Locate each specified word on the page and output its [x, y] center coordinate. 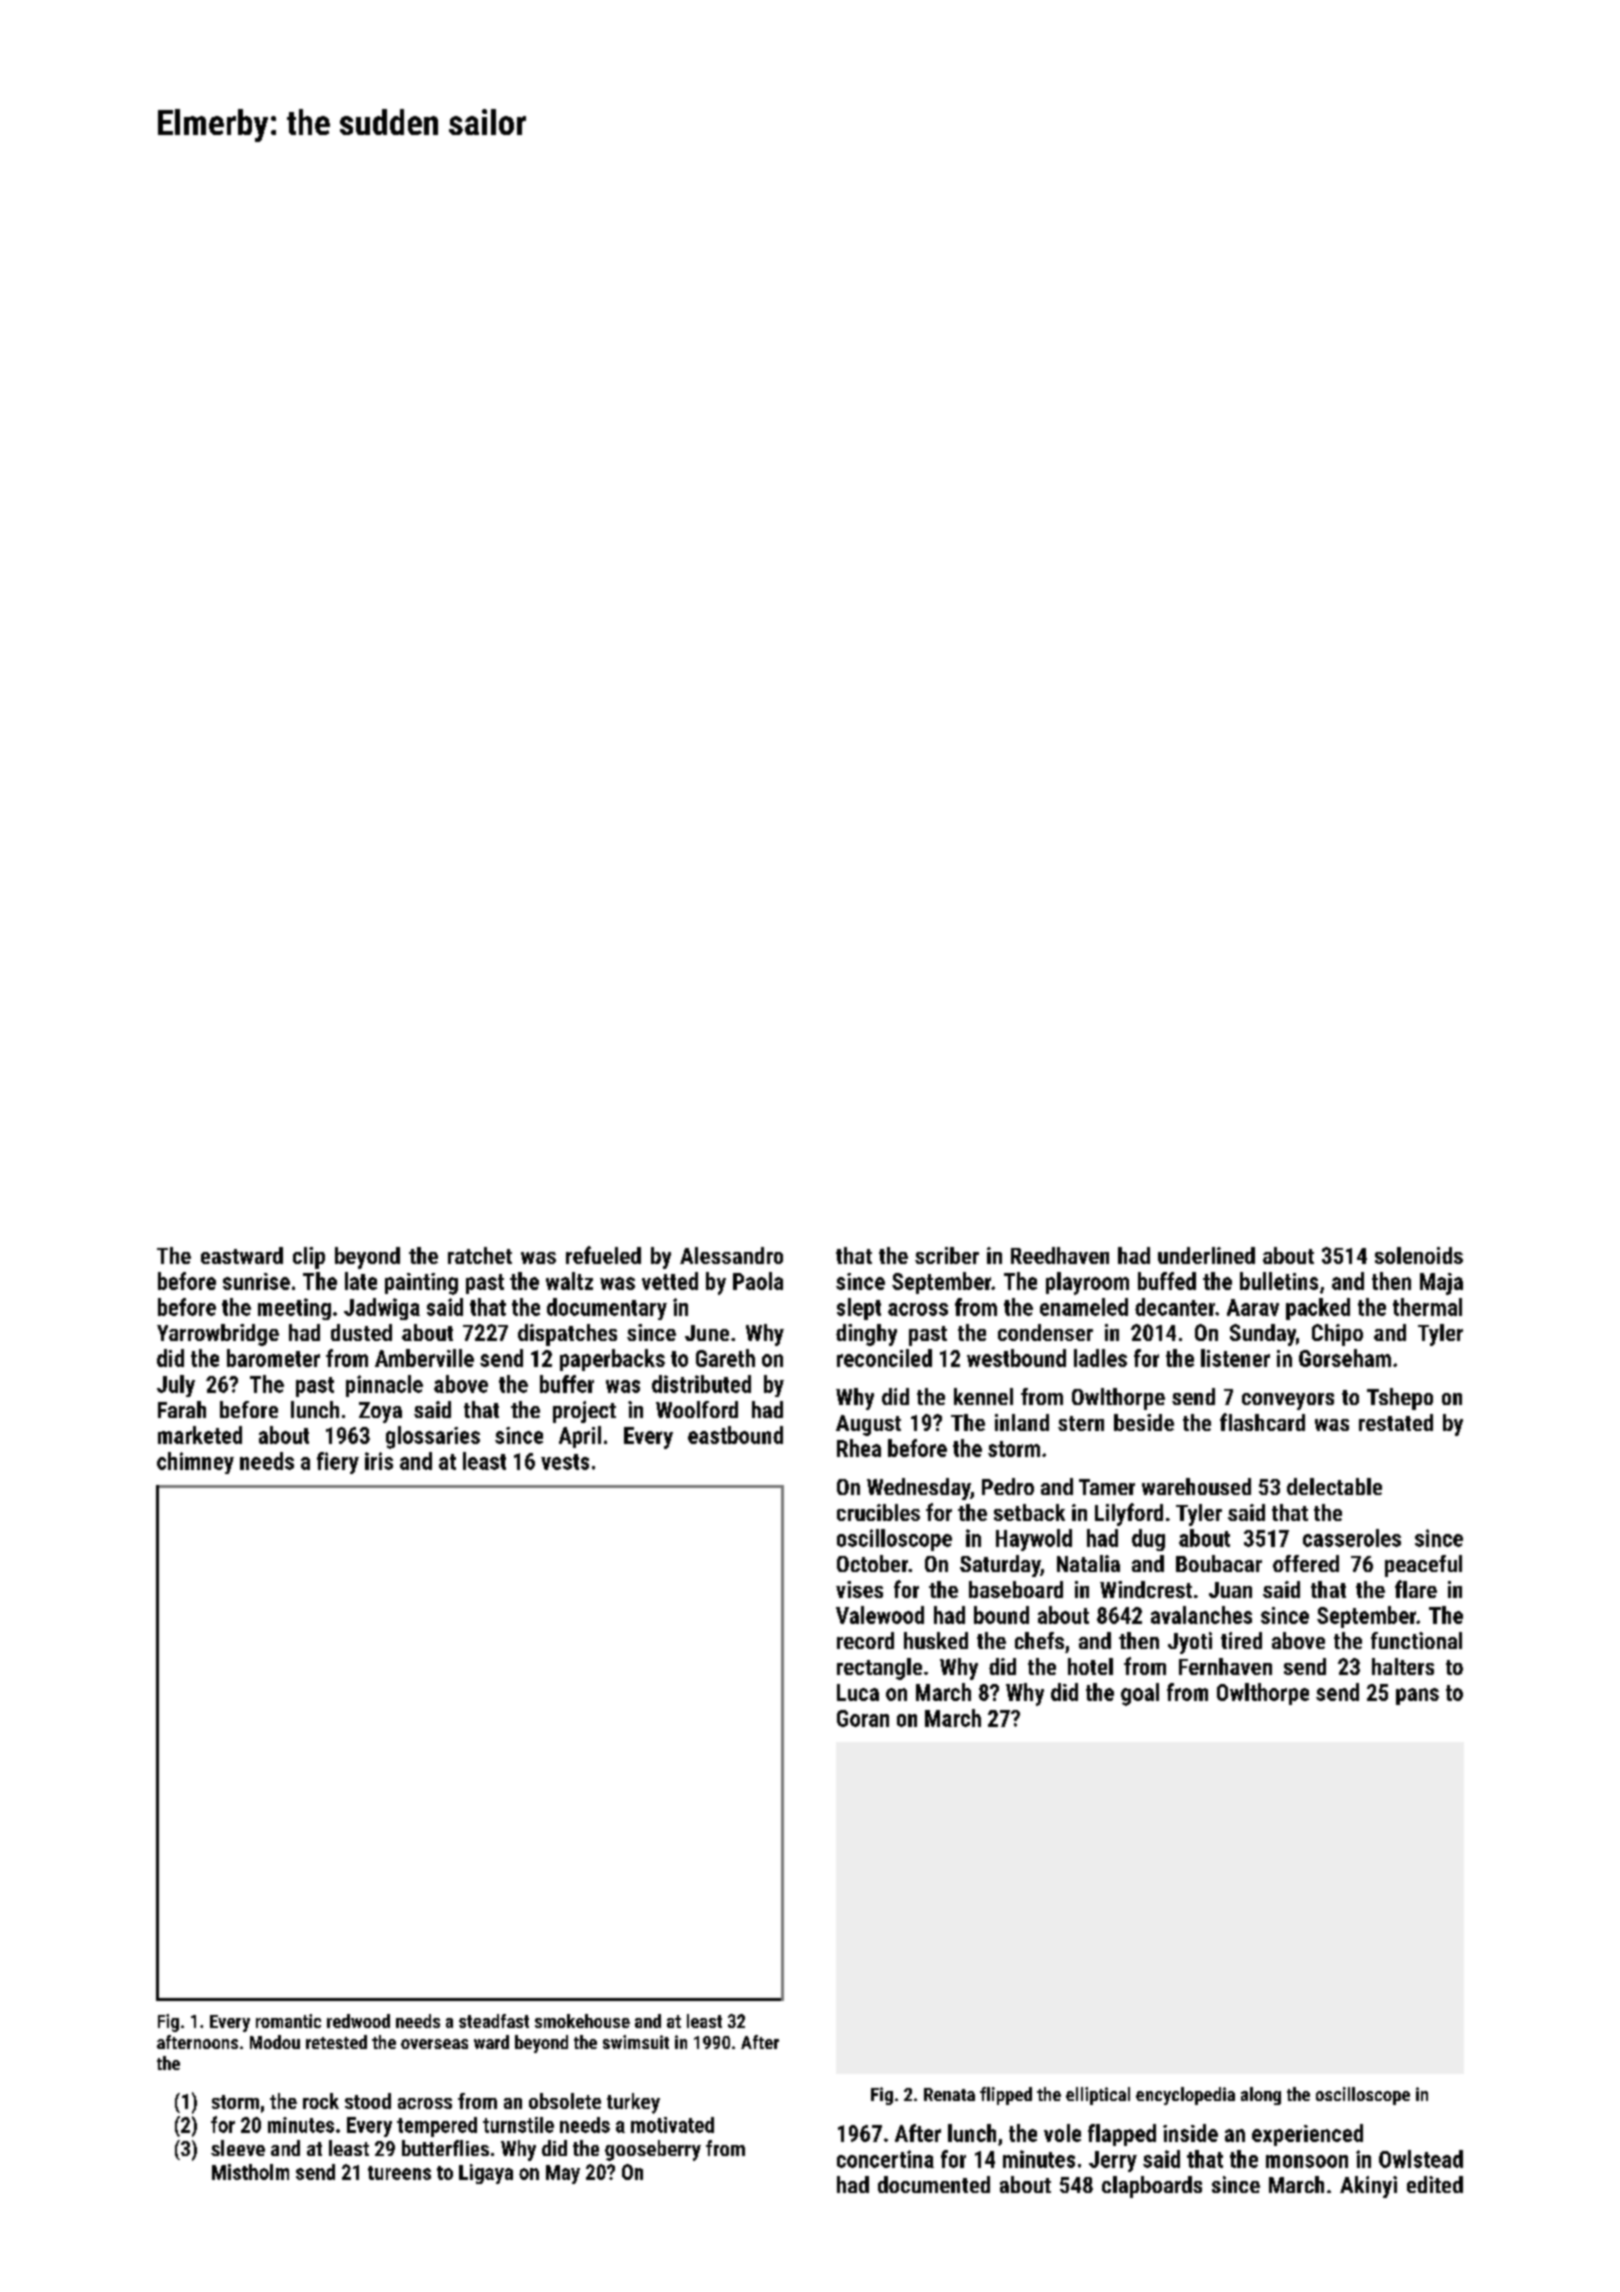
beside [1144, 1422]
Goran [863, 1718]
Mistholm [250, 2172]
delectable [1334, 1486]
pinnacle [384, 1386]
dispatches [567, 1335]
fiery [338, 1463]
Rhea [859, 1448]
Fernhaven [1225, 1666]
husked [936, 1640]
